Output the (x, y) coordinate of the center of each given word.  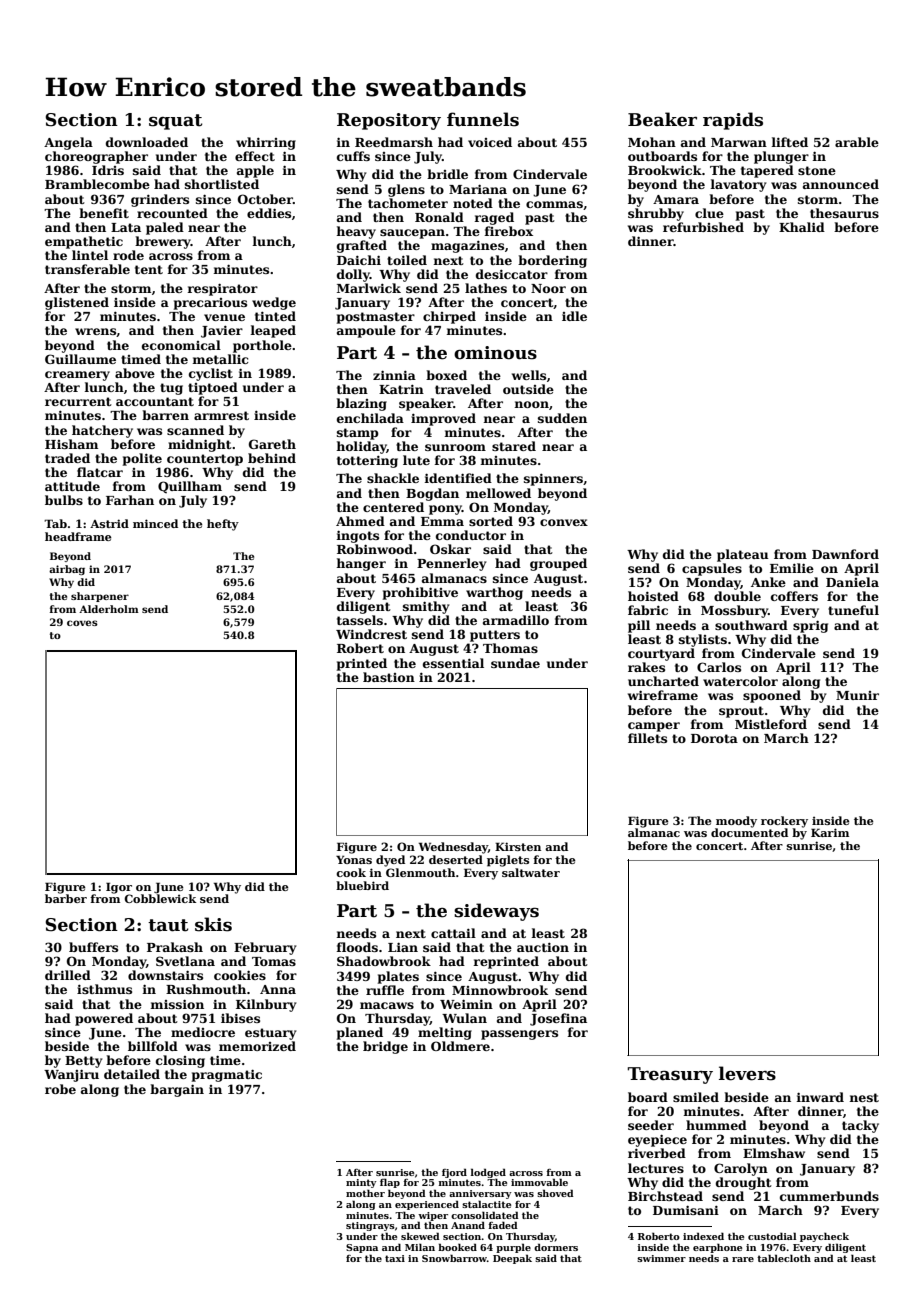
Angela (68, 143)
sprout (741, 712)
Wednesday (453, 848)
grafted (362, 246)
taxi (395, 1258)
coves (82, 623)
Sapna (362, 1248)
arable (857, 142)
